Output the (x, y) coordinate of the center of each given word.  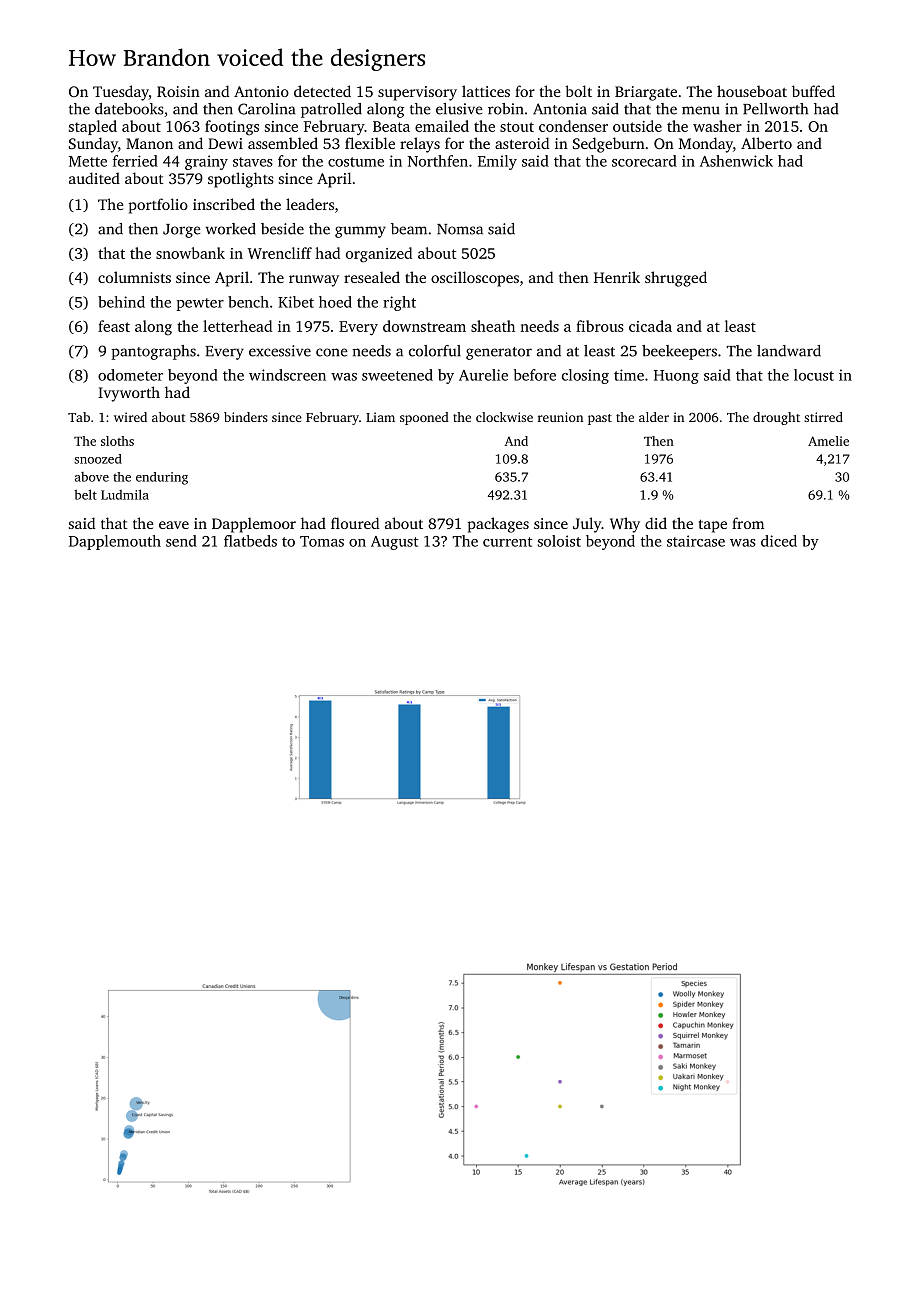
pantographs (153, 352)
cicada (650, 326)
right (399, 303)
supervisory (417, 93)
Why (625, 525)
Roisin (178, 91)
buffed (813, 91)
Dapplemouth (115, 542)
